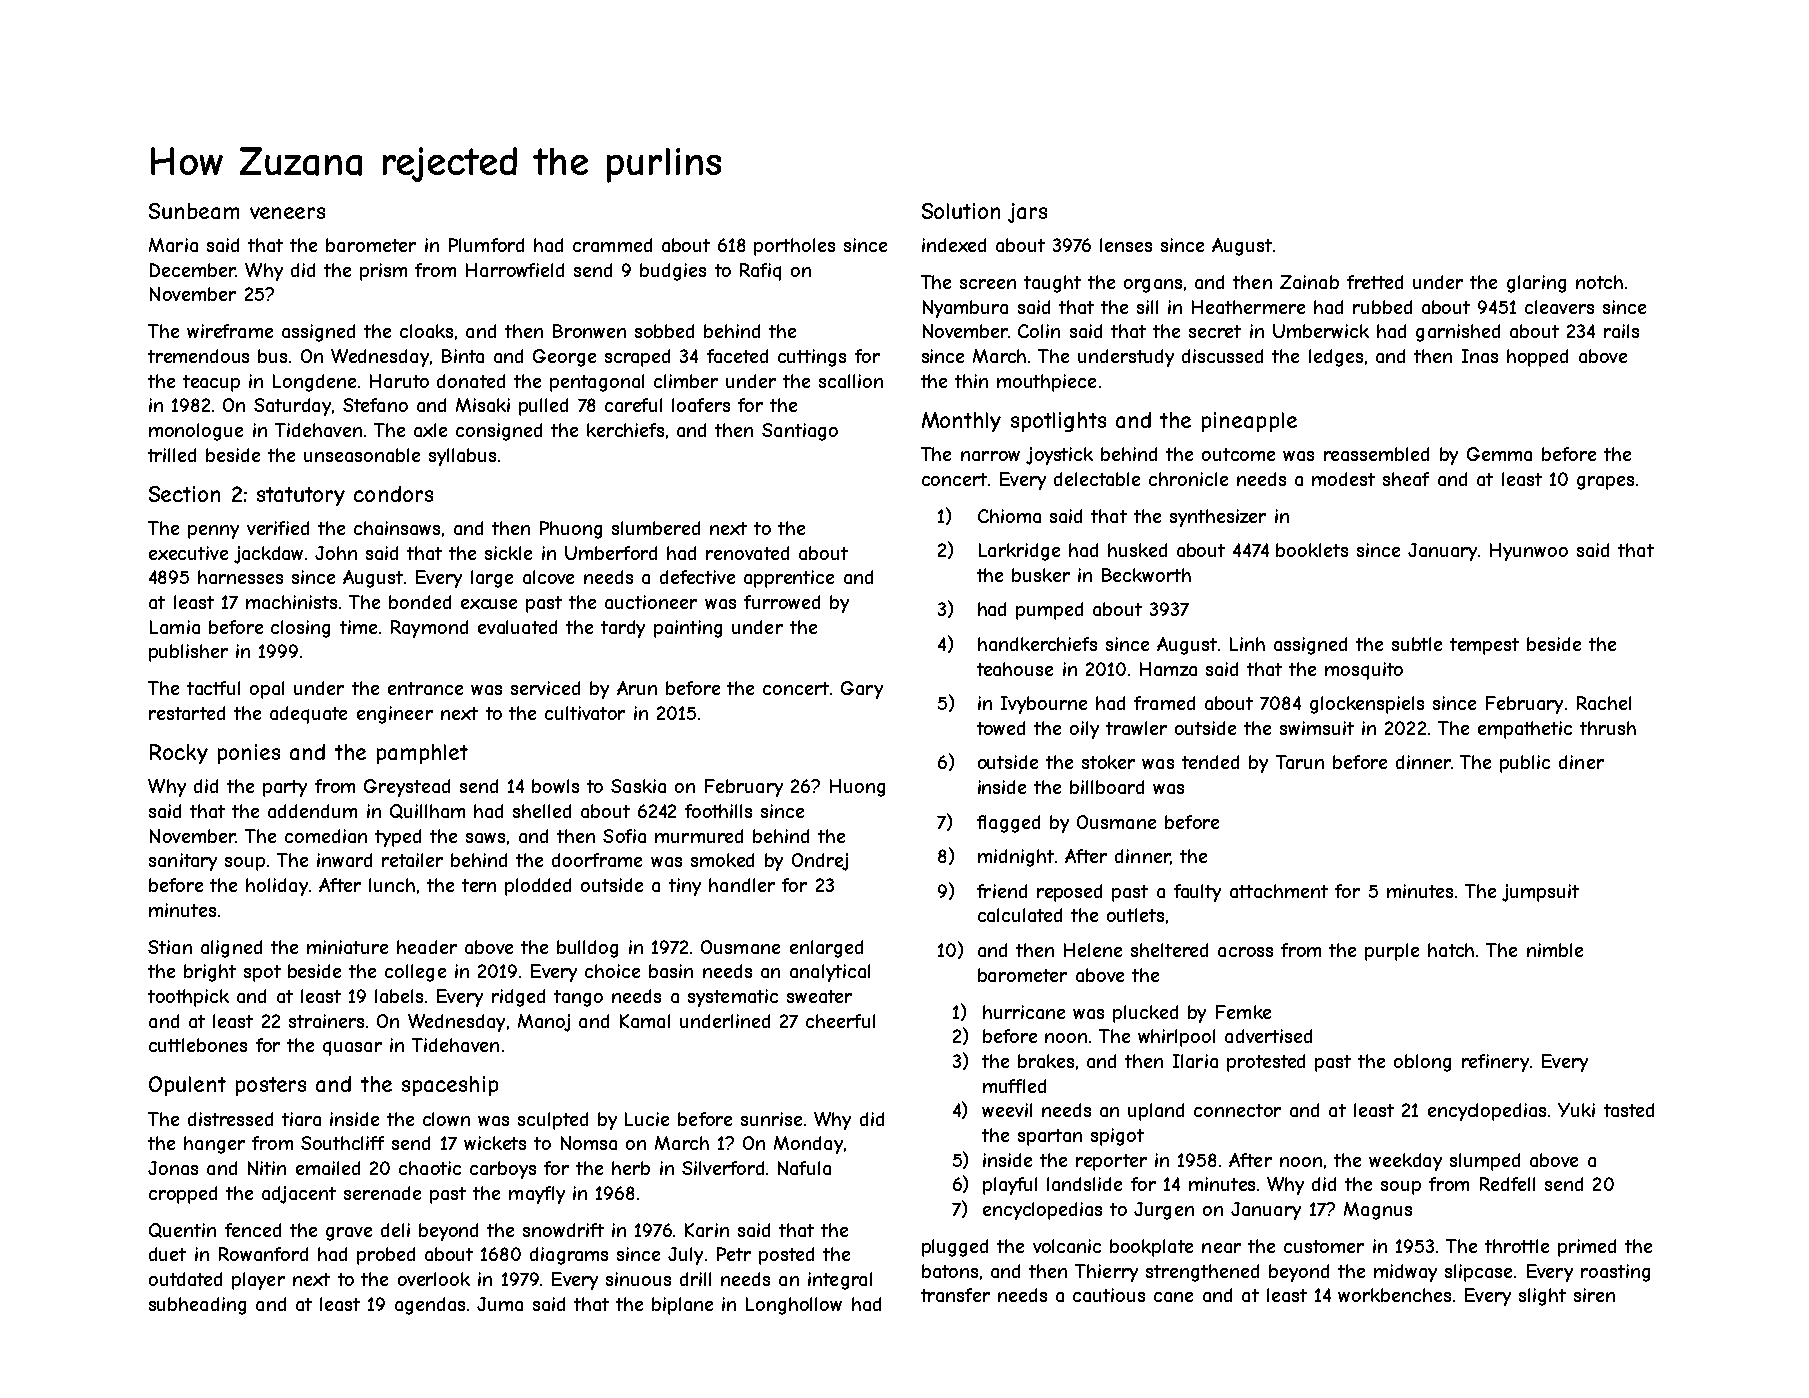 Image resolution: width=1809 pixels, height=1398 pixels. I want to click on Nafula, so click(804, 1168).
